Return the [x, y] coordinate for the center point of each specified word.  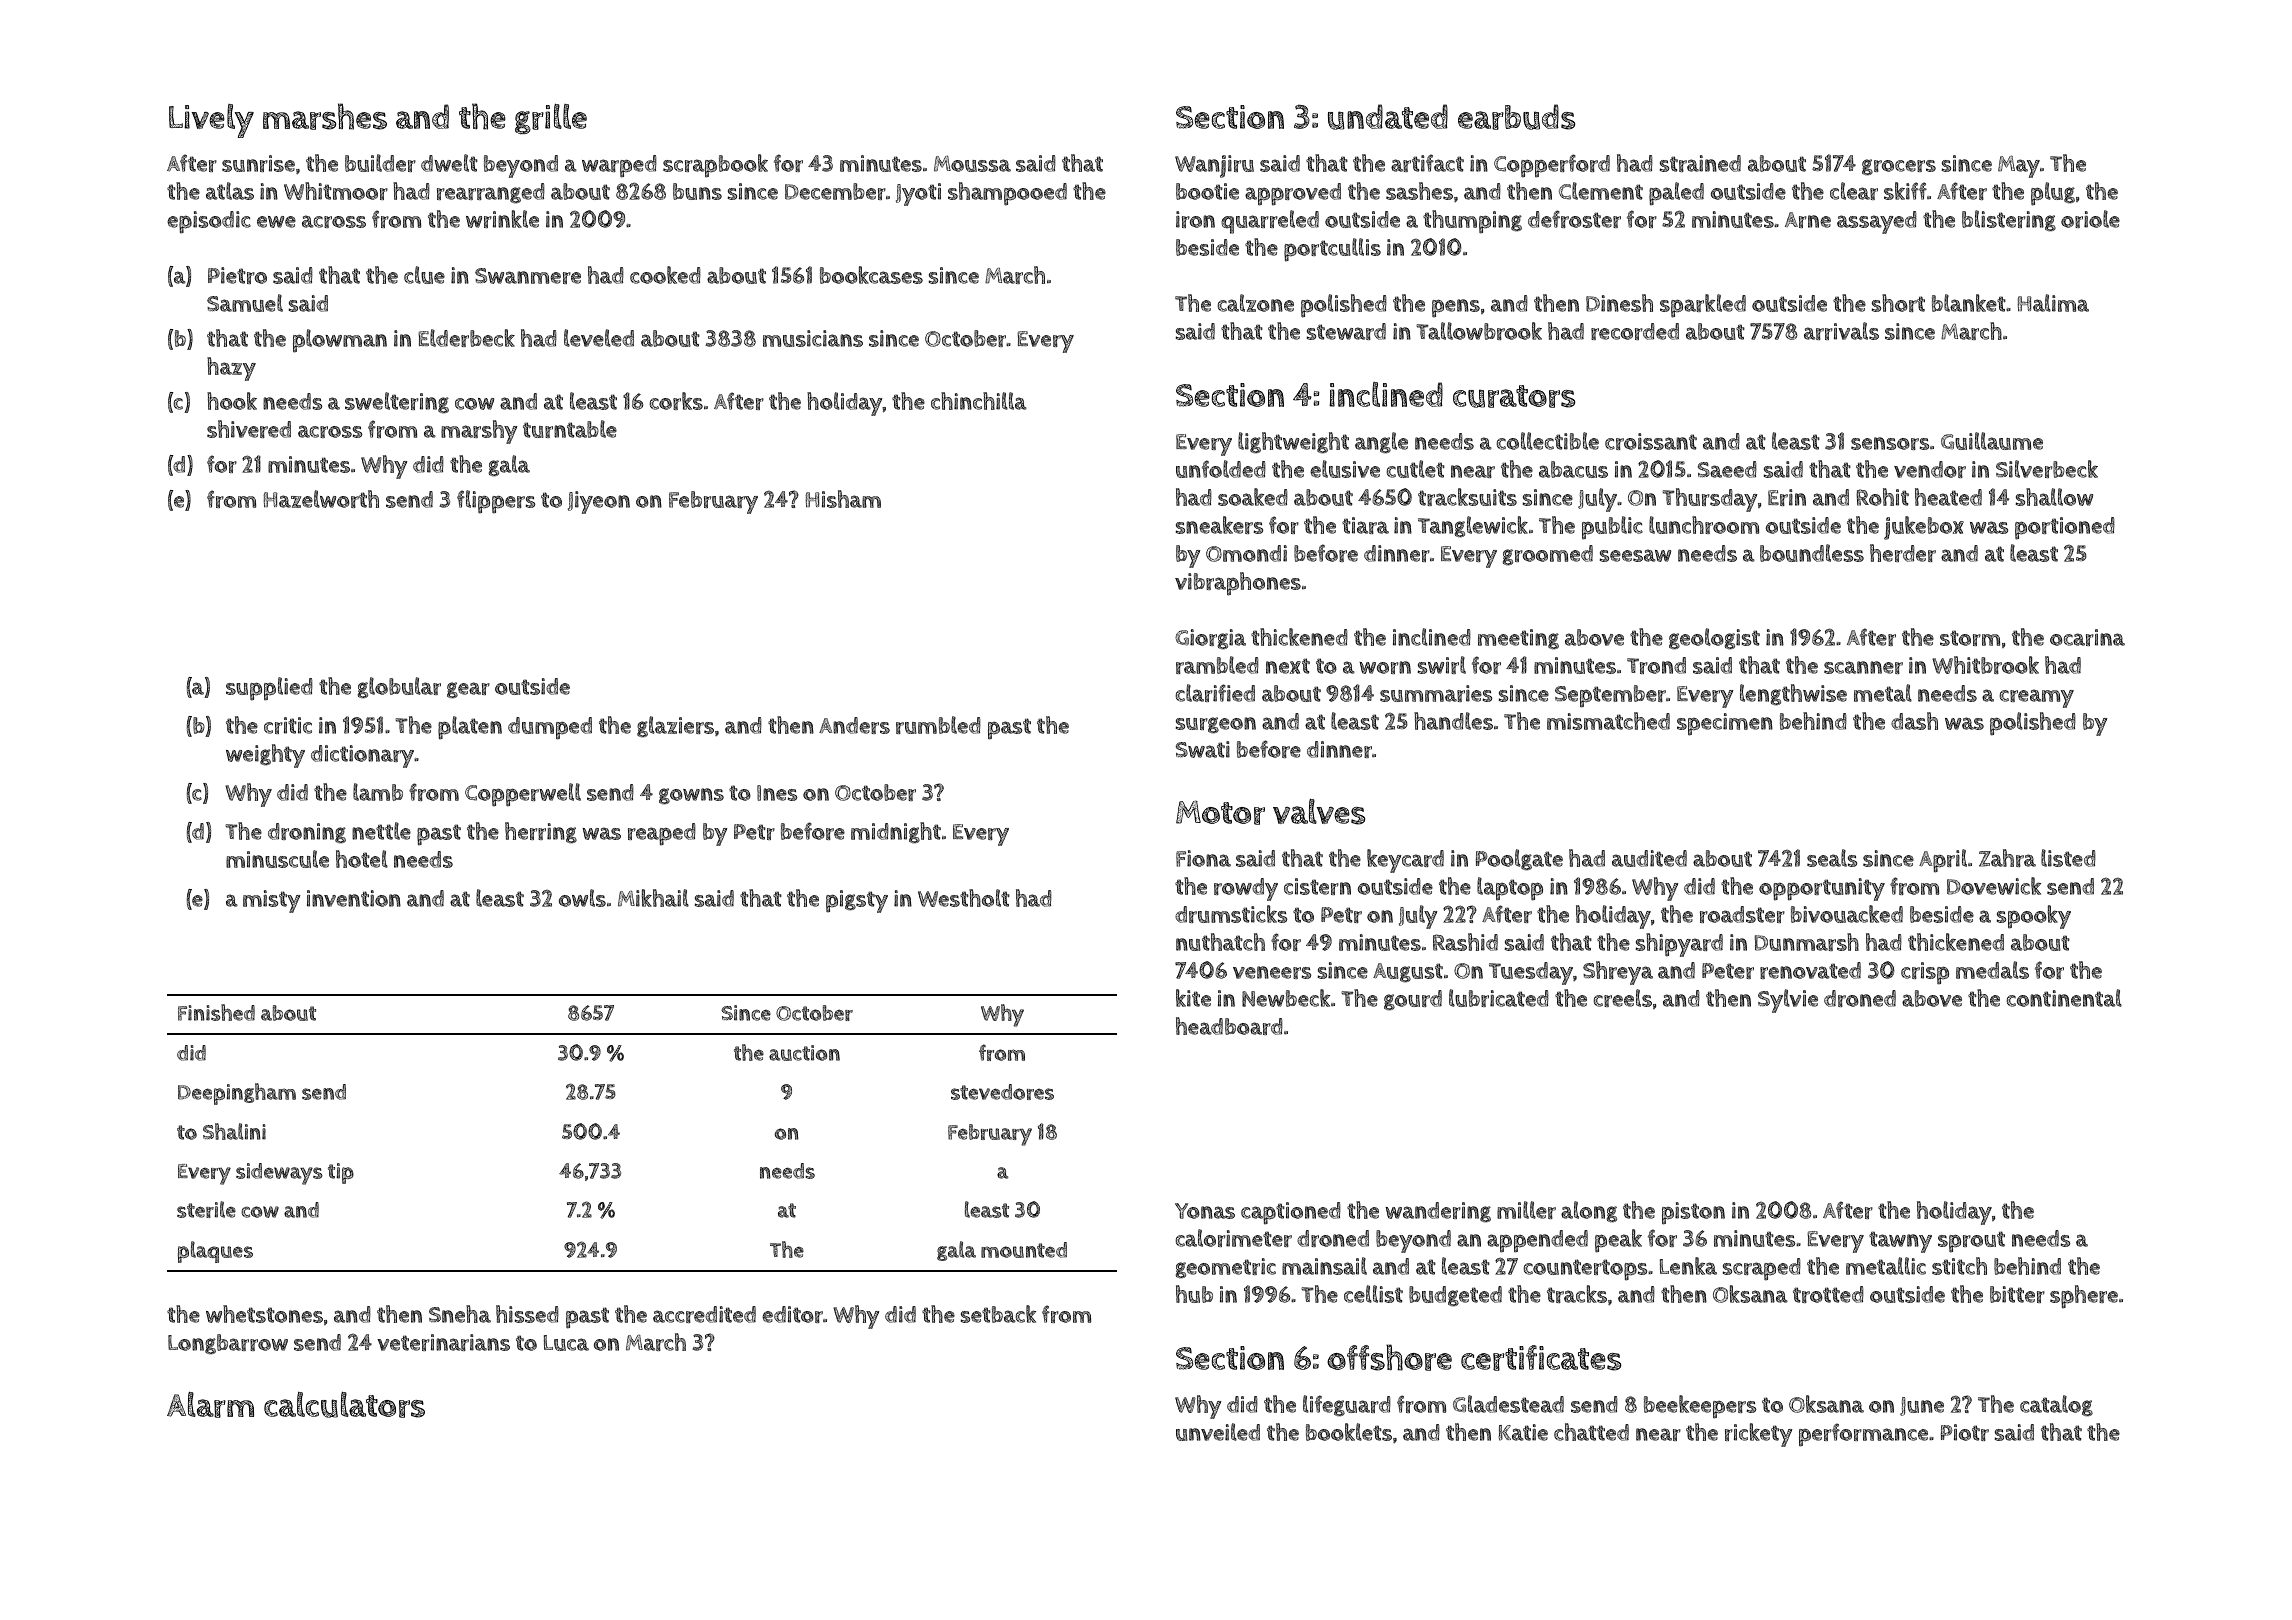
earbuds [1517, 117]
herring [541, 832]
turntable [570, 429]
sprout [1971, 1241]
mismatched [1608, 721]
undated [1388, 117]
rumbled [938, 725]
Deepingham [237, 1094]
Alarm [210, 1405]
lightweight [1293, 442]
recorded [1635, 331]
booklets [1349, 1432]
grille [551, 119]
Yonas [1205, 1211]
